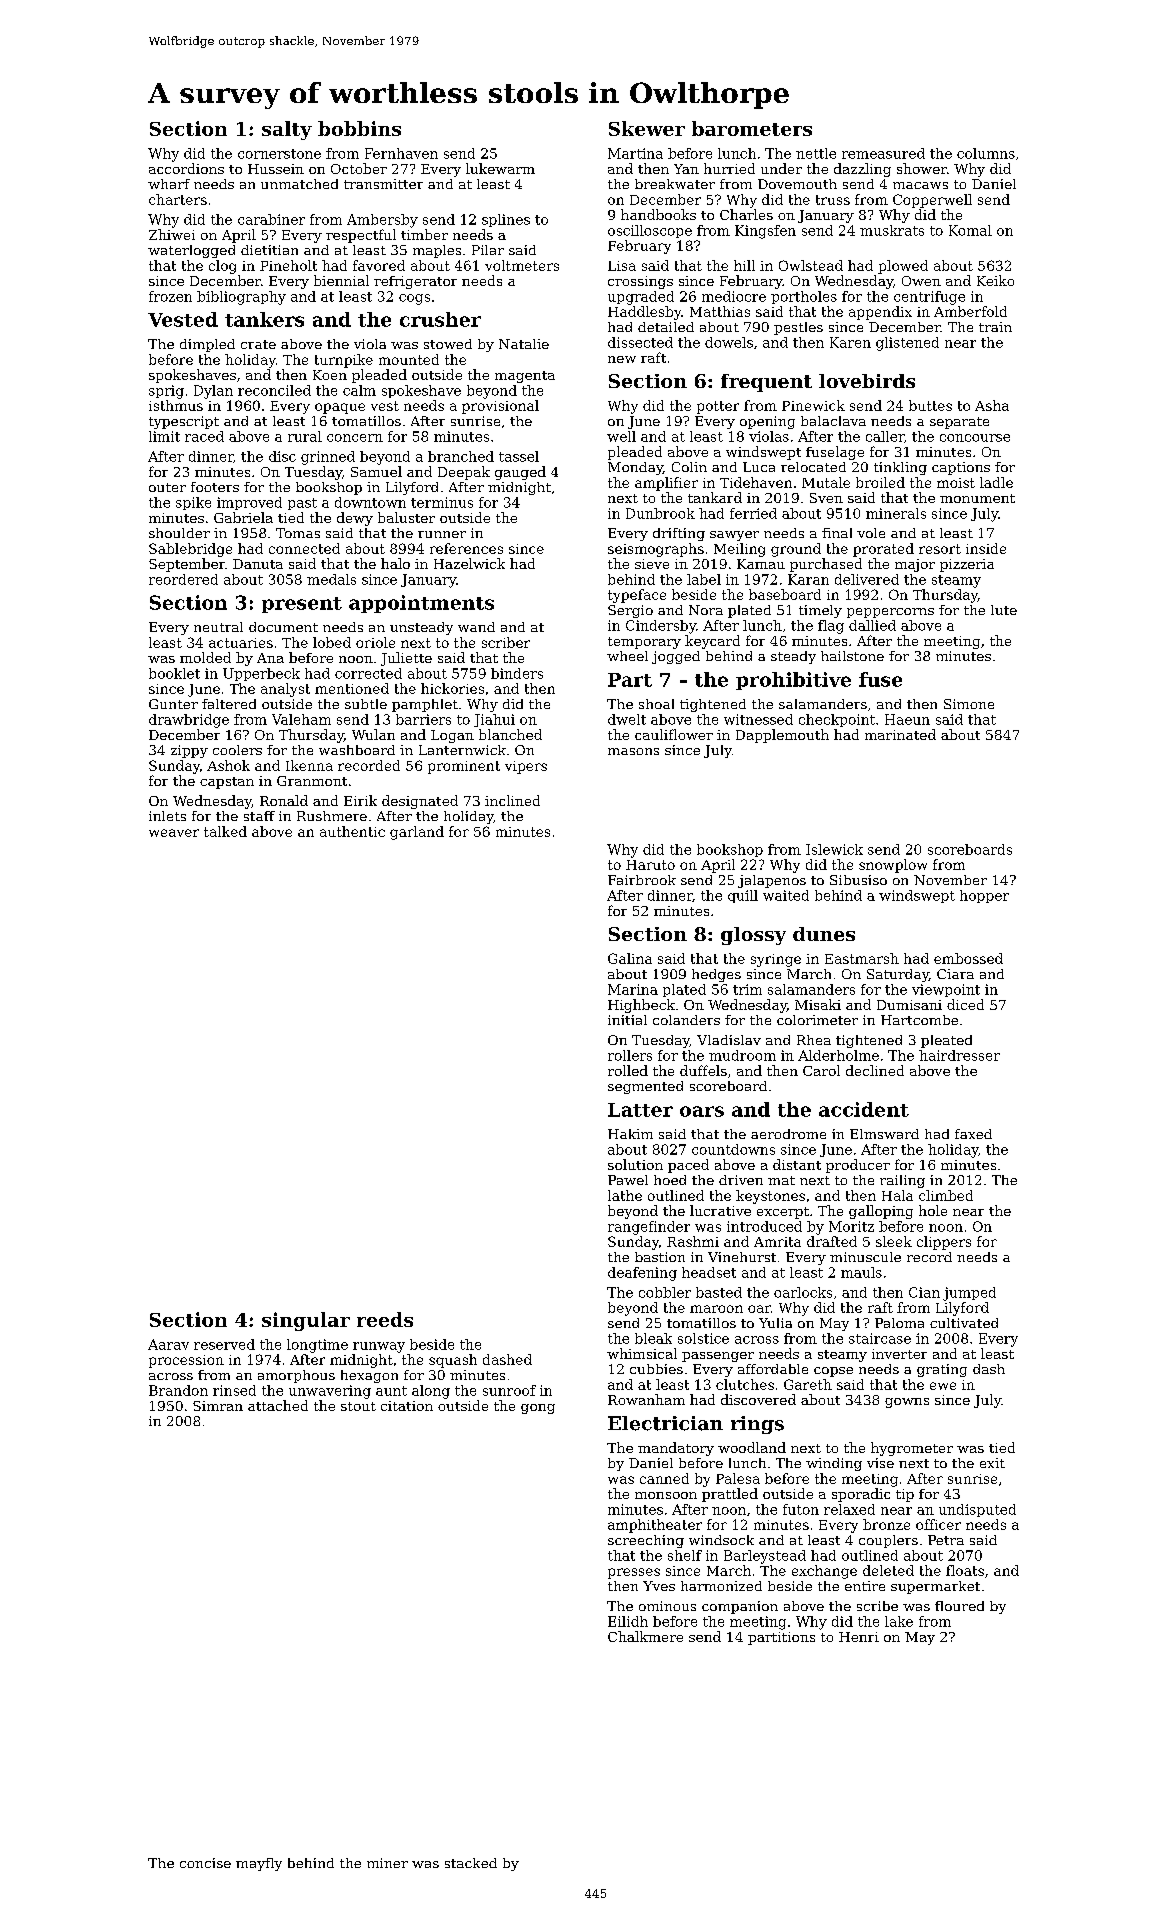 The width and height of the screenshot is (1169, 1925). I want to click on crossings, so click(640, 282).
